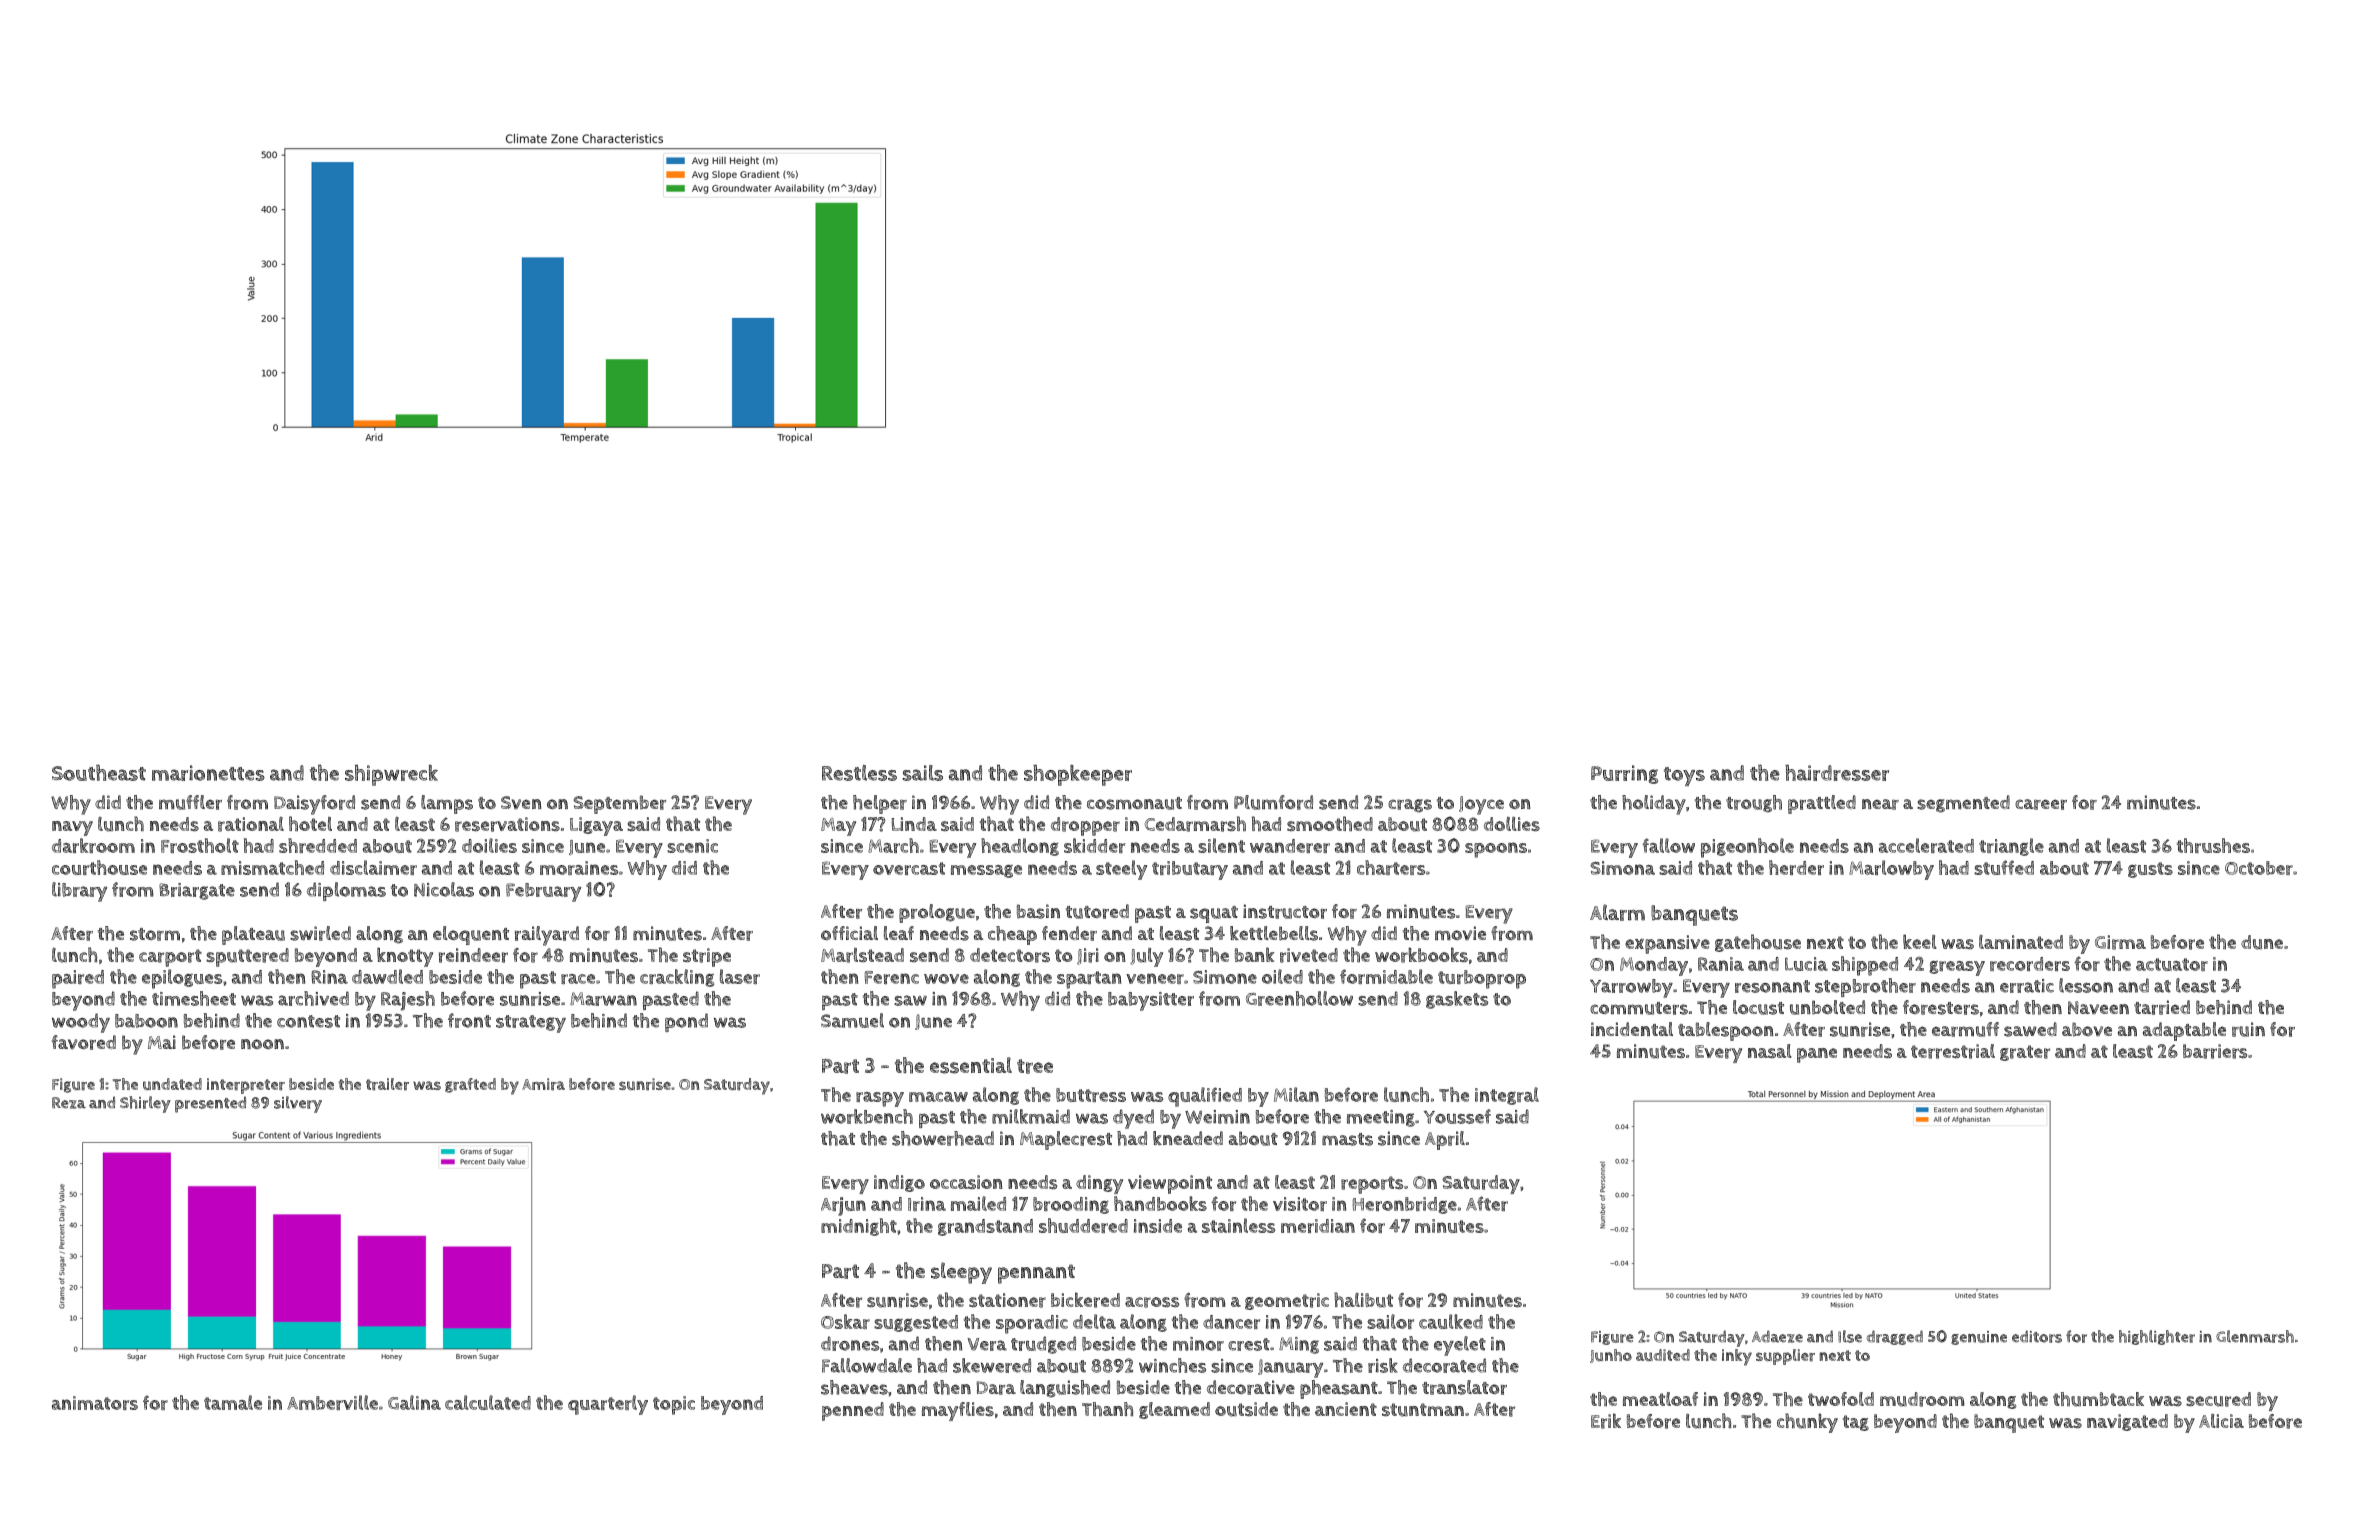 The image size is (2364, 1530). I want to click on qualified, so click(1205, 1097).
